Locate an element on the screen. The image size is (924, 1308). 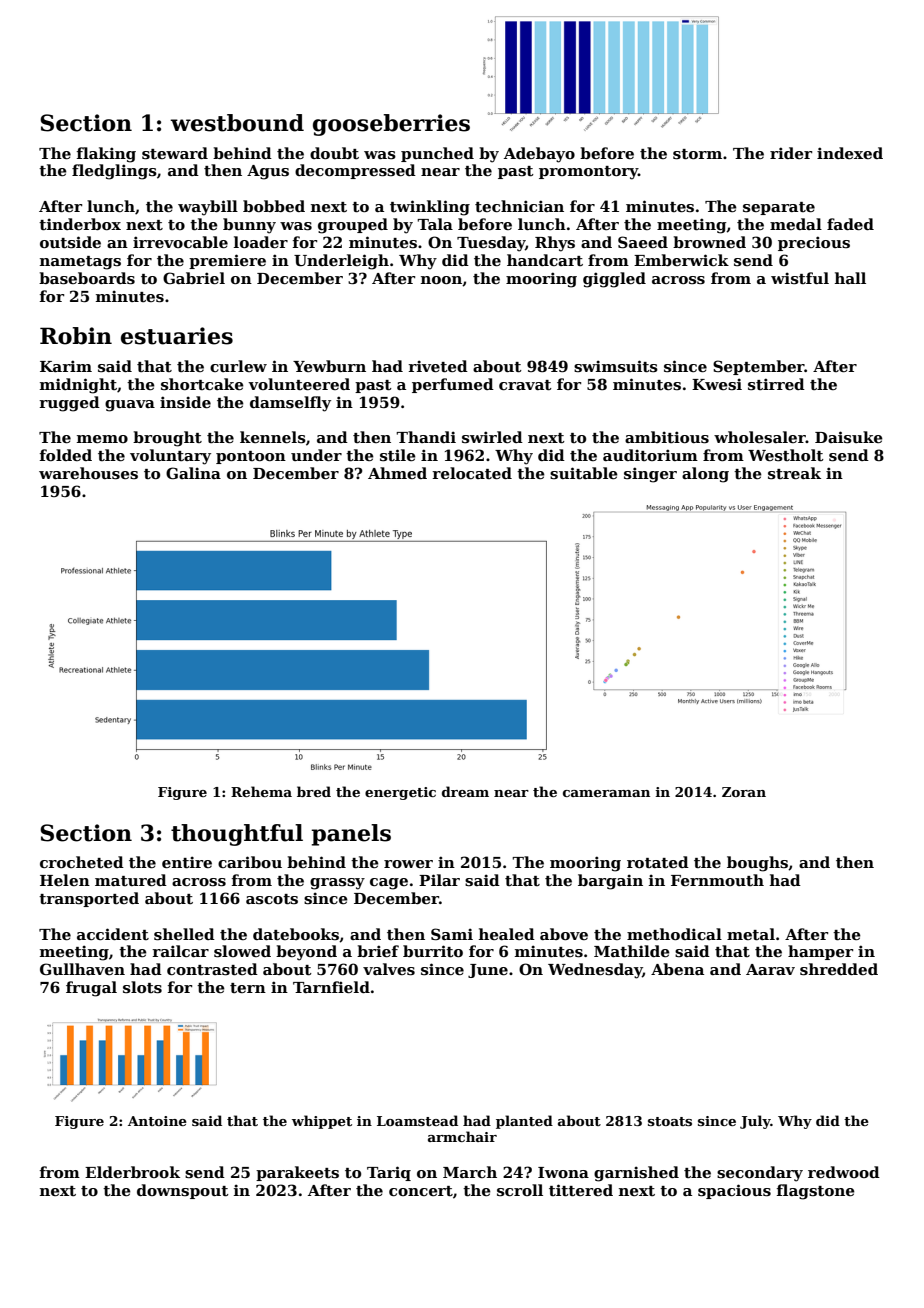
Gullhaven is located at coordinates (82, 969).
